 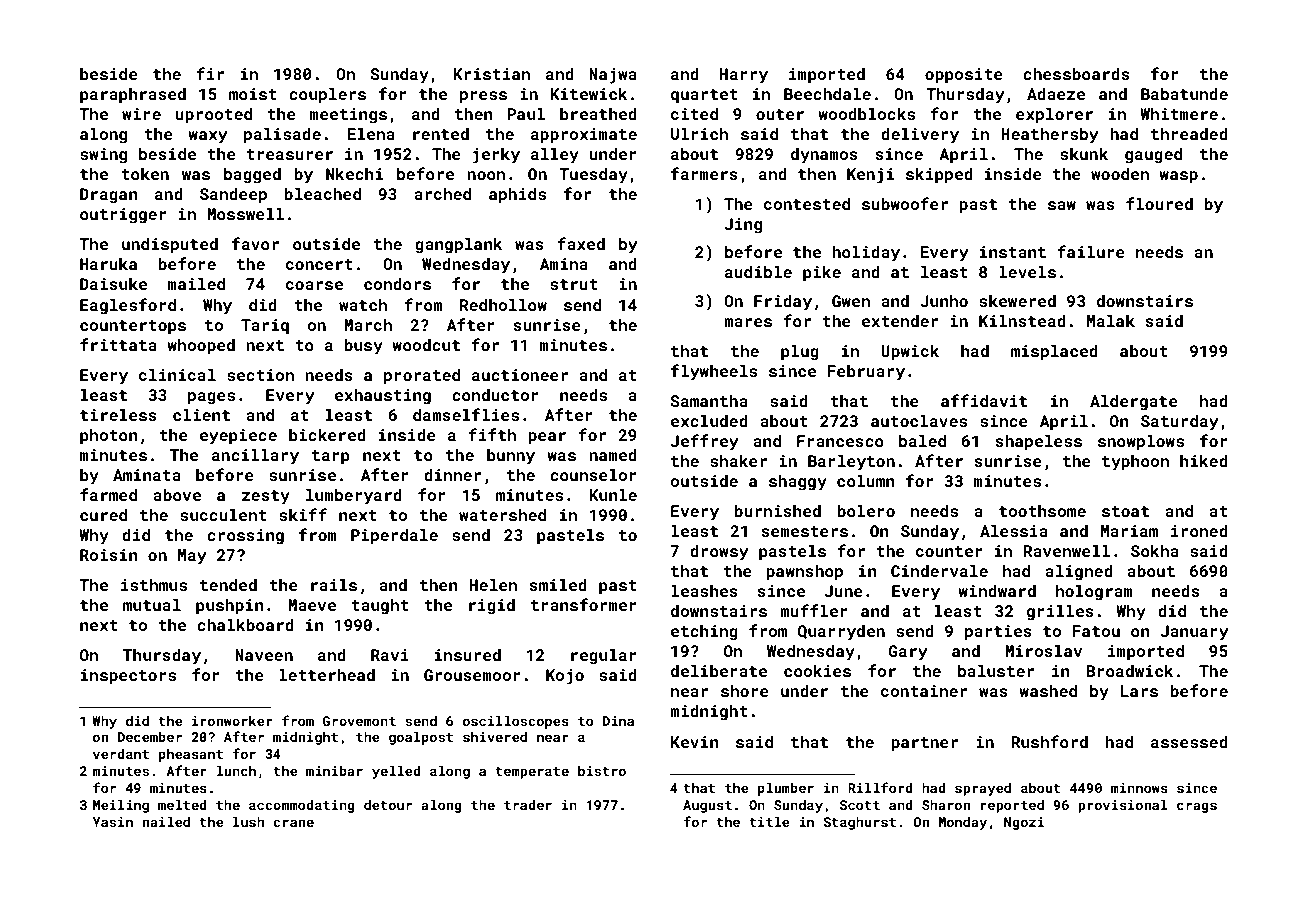 What do you see at coordinates (1135, 463) in the screenshot?
I see `typhoon` at bounding box center [1135, 463].
